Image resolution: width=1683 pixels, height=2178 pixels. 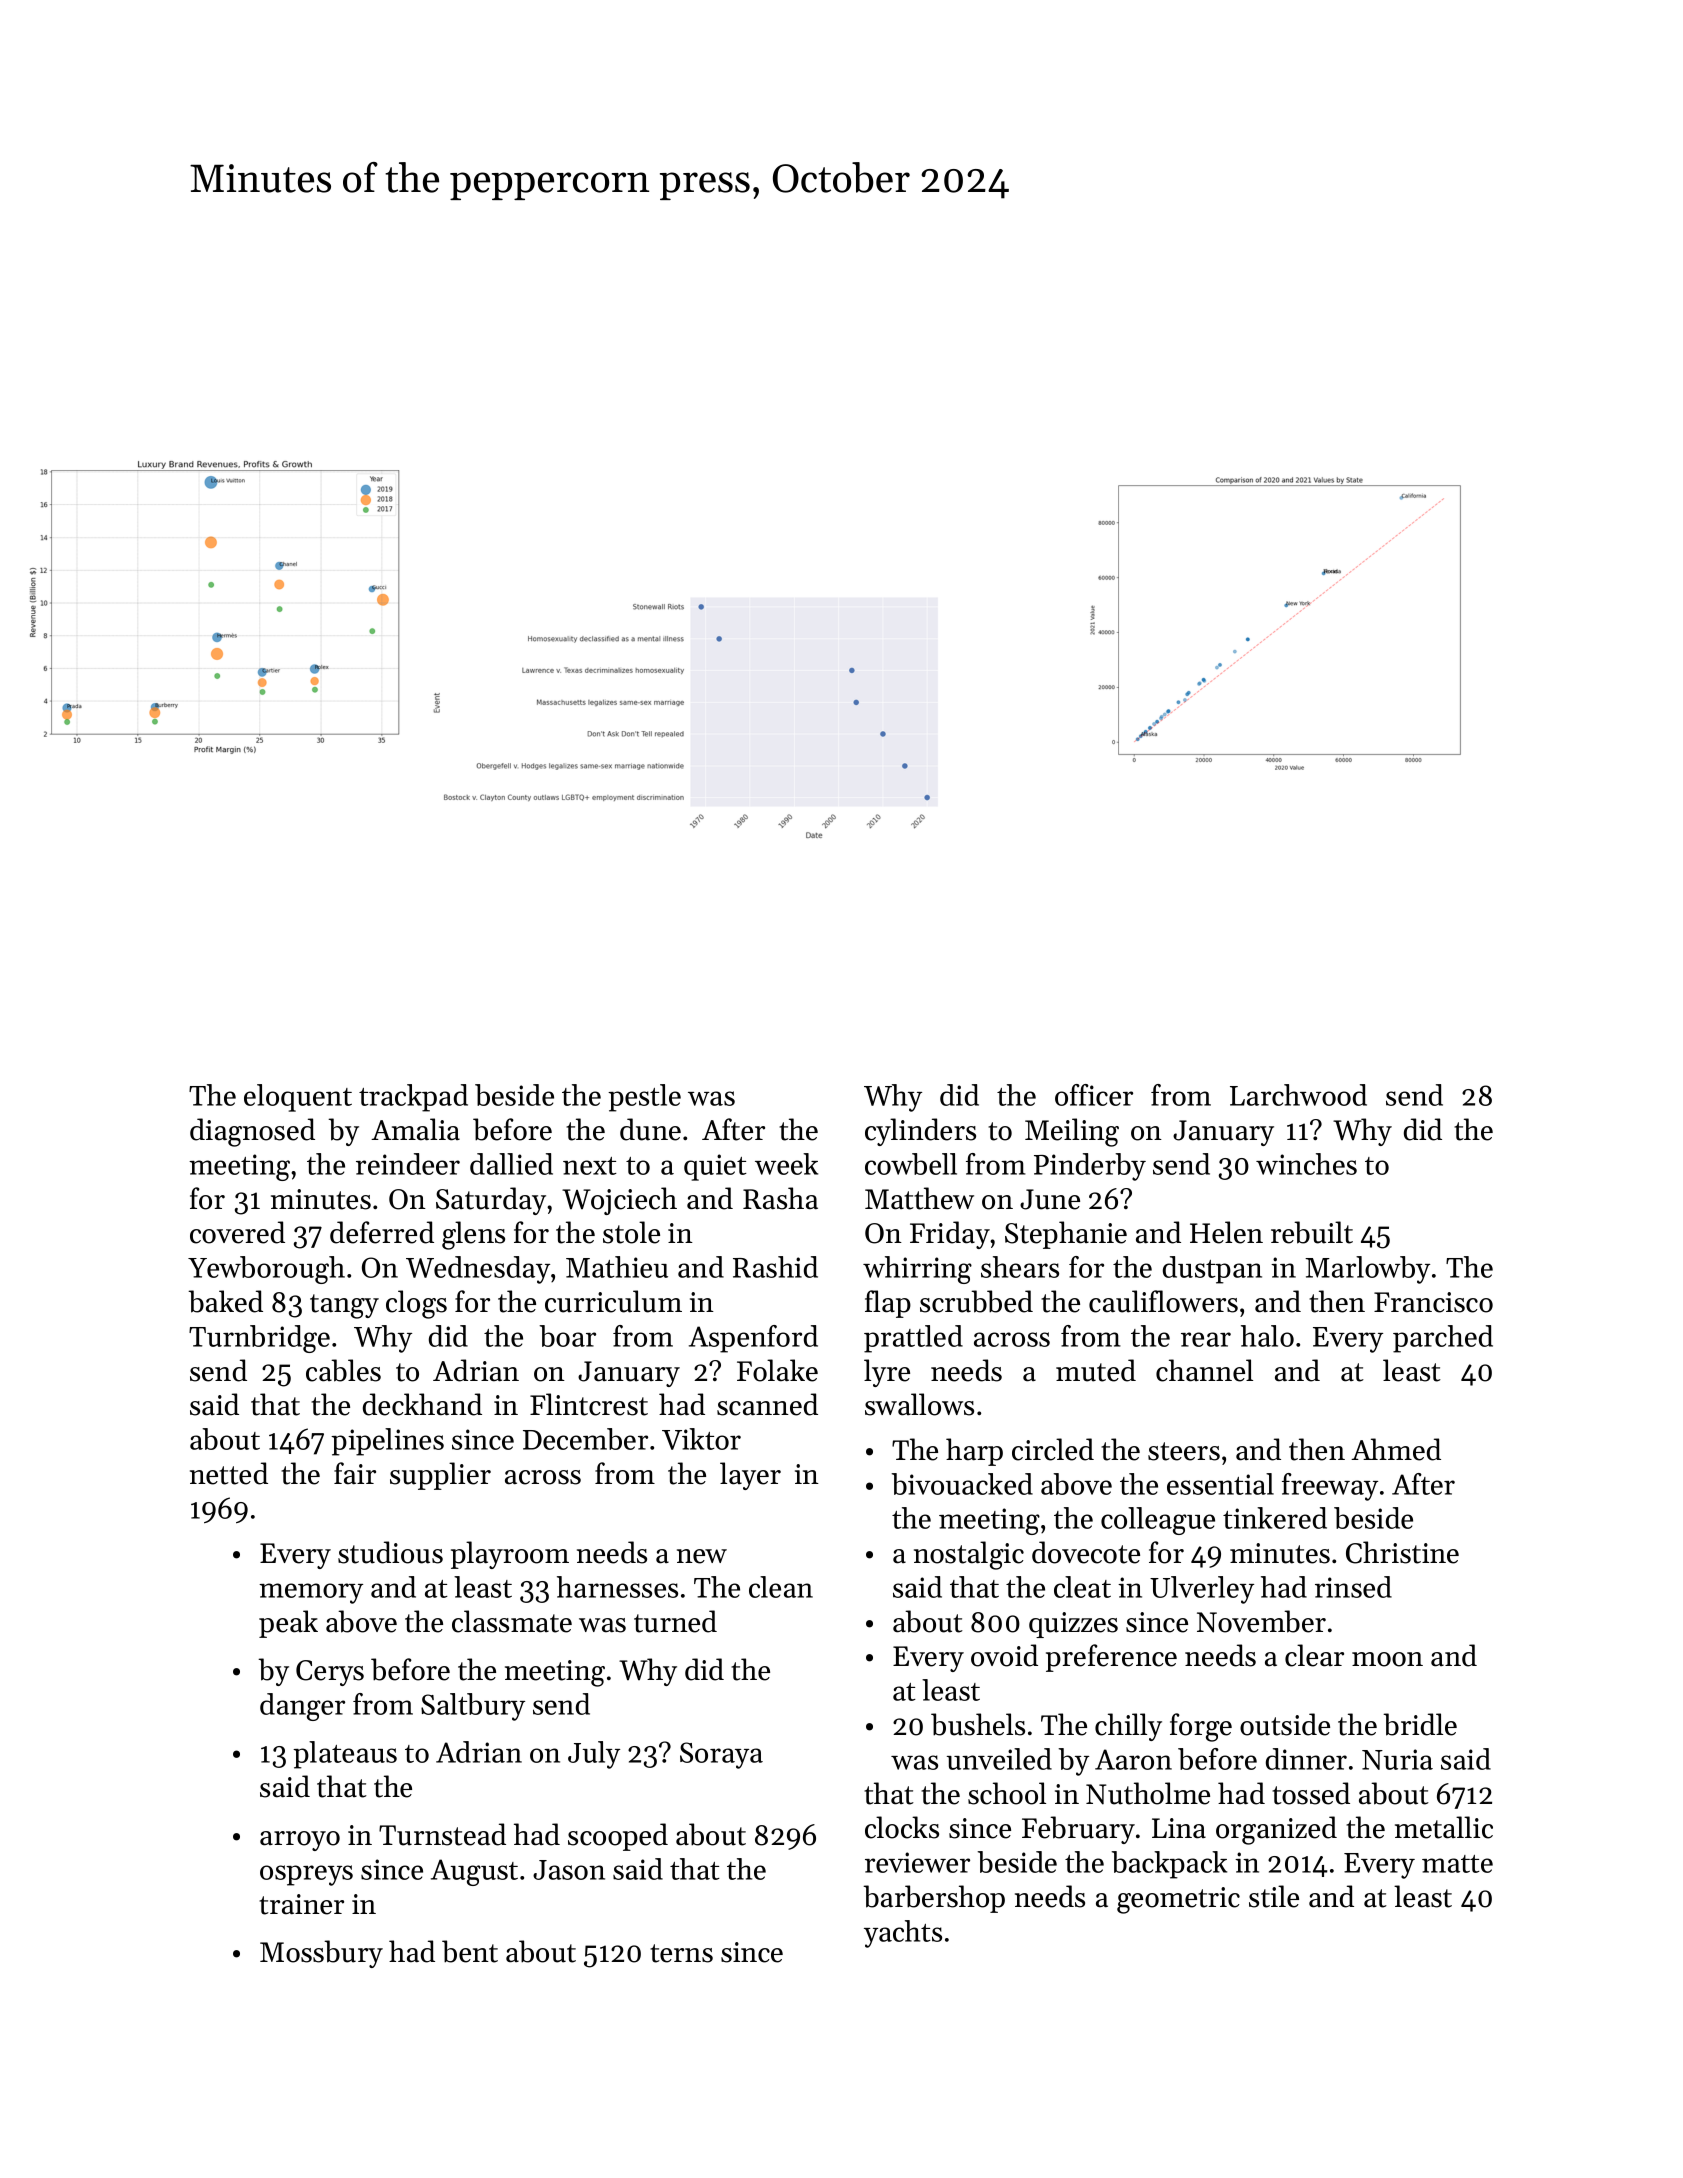 I want to click on Larchwood, so click(x=1298, y=1095).
